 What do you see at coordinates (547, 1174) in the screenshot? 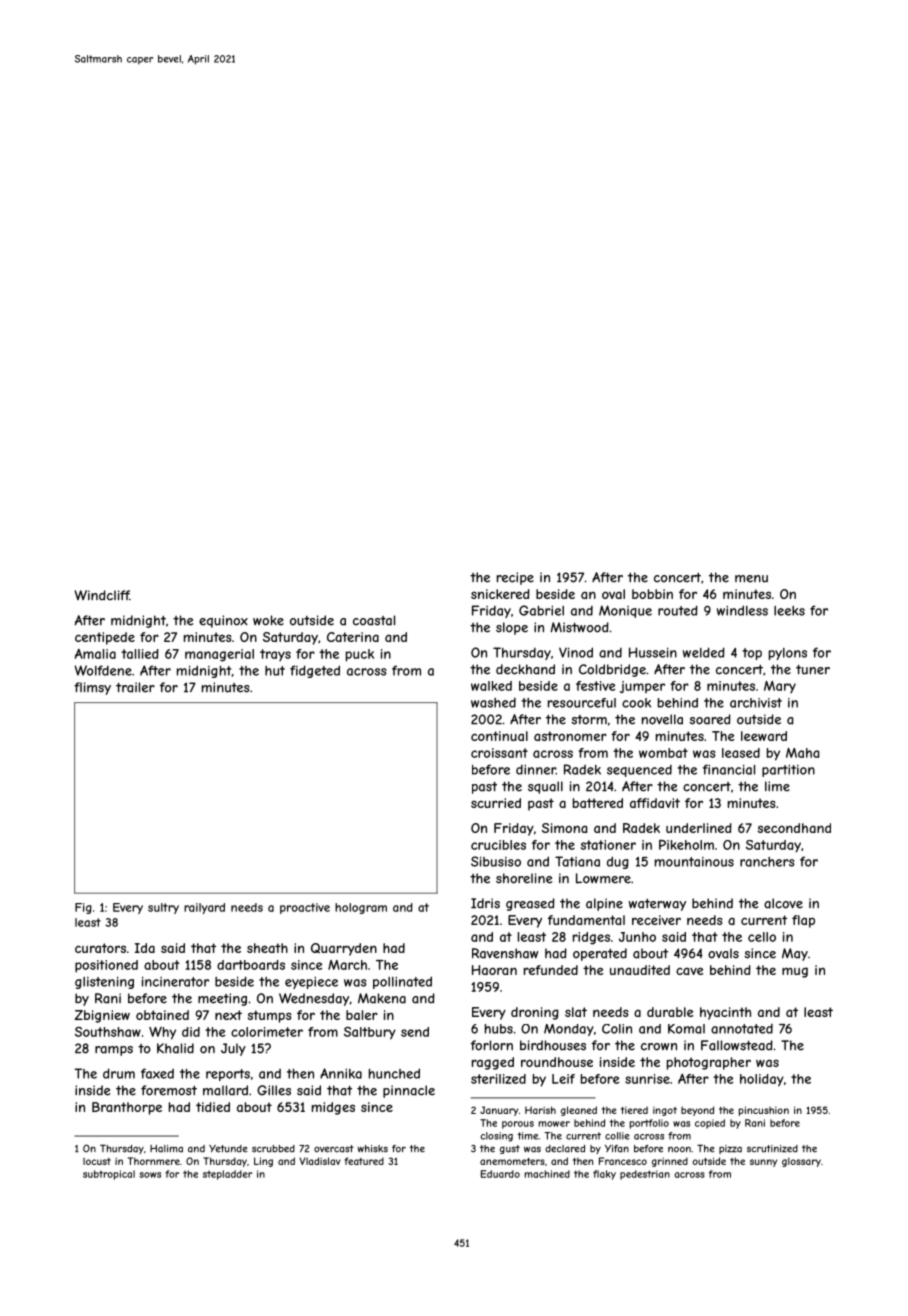
I see `machined` at bounding box center [547, 1174].
